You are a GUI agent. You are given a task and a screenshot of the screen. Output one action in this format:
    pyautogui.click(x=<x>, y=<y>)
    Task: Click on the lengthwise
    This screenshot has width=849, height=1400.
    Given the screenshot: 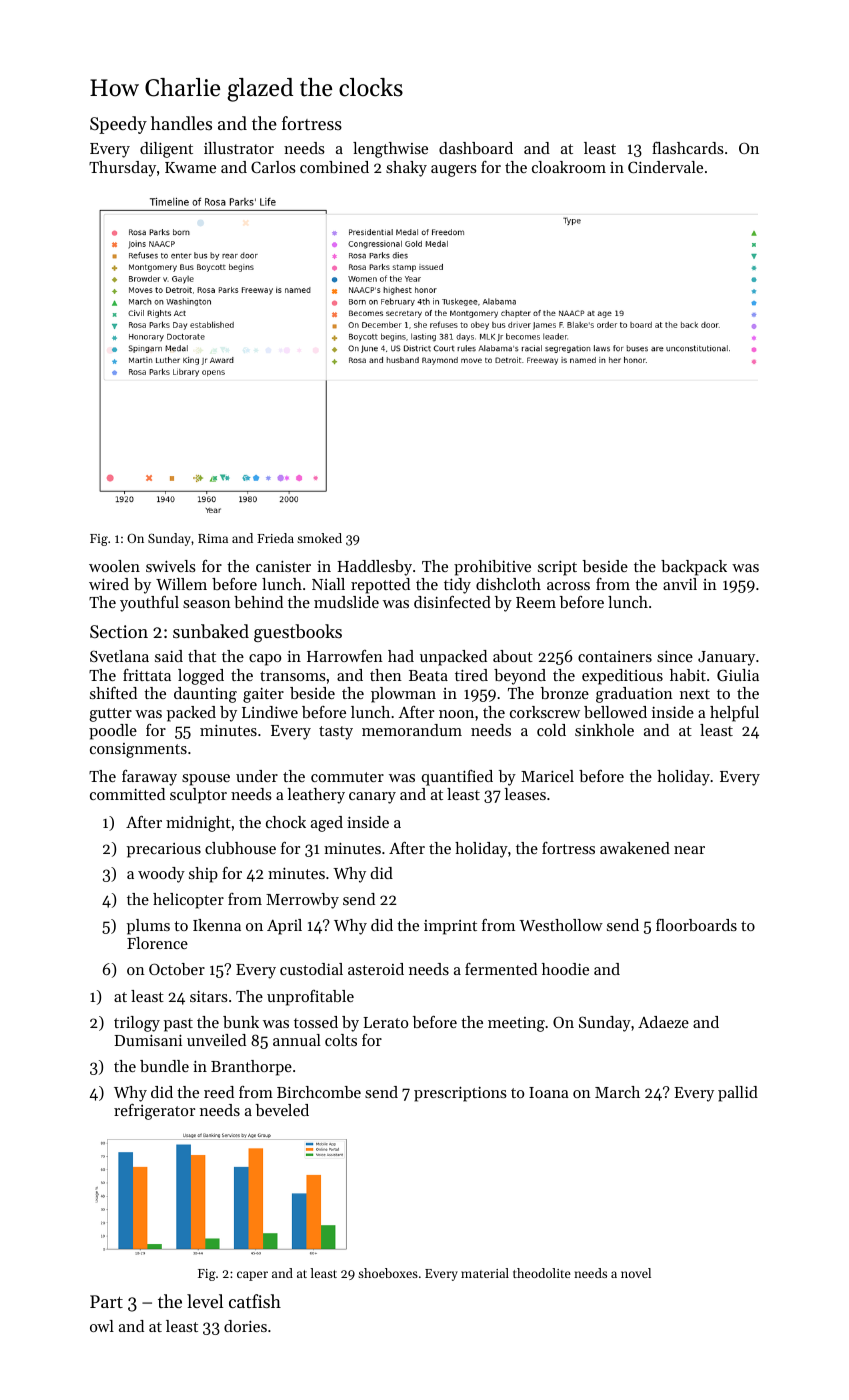 What is the action you would take?
    pyautogui.click(x=390, y=150)
